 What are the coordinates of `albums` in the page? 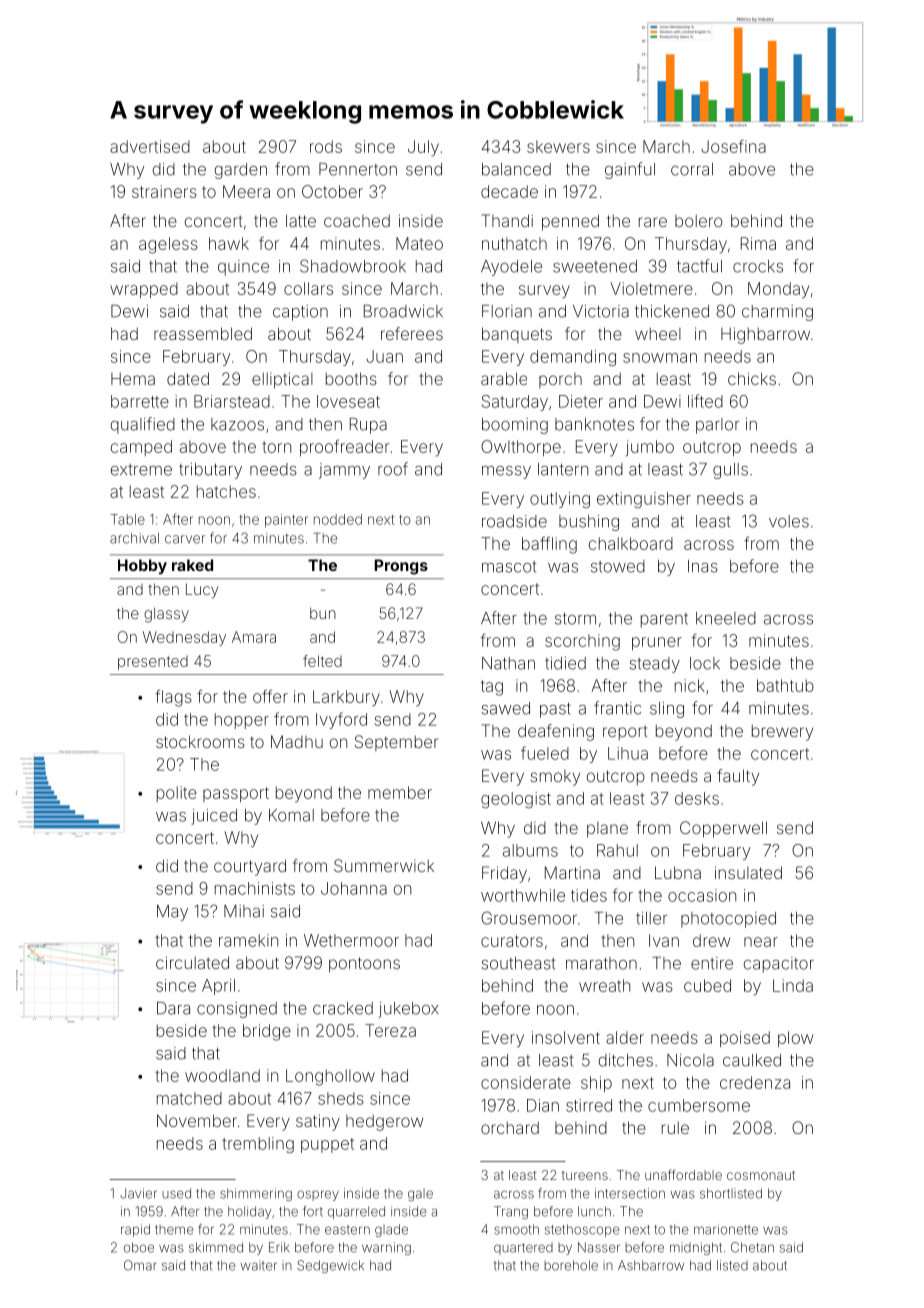 It's located at (530, 850).
